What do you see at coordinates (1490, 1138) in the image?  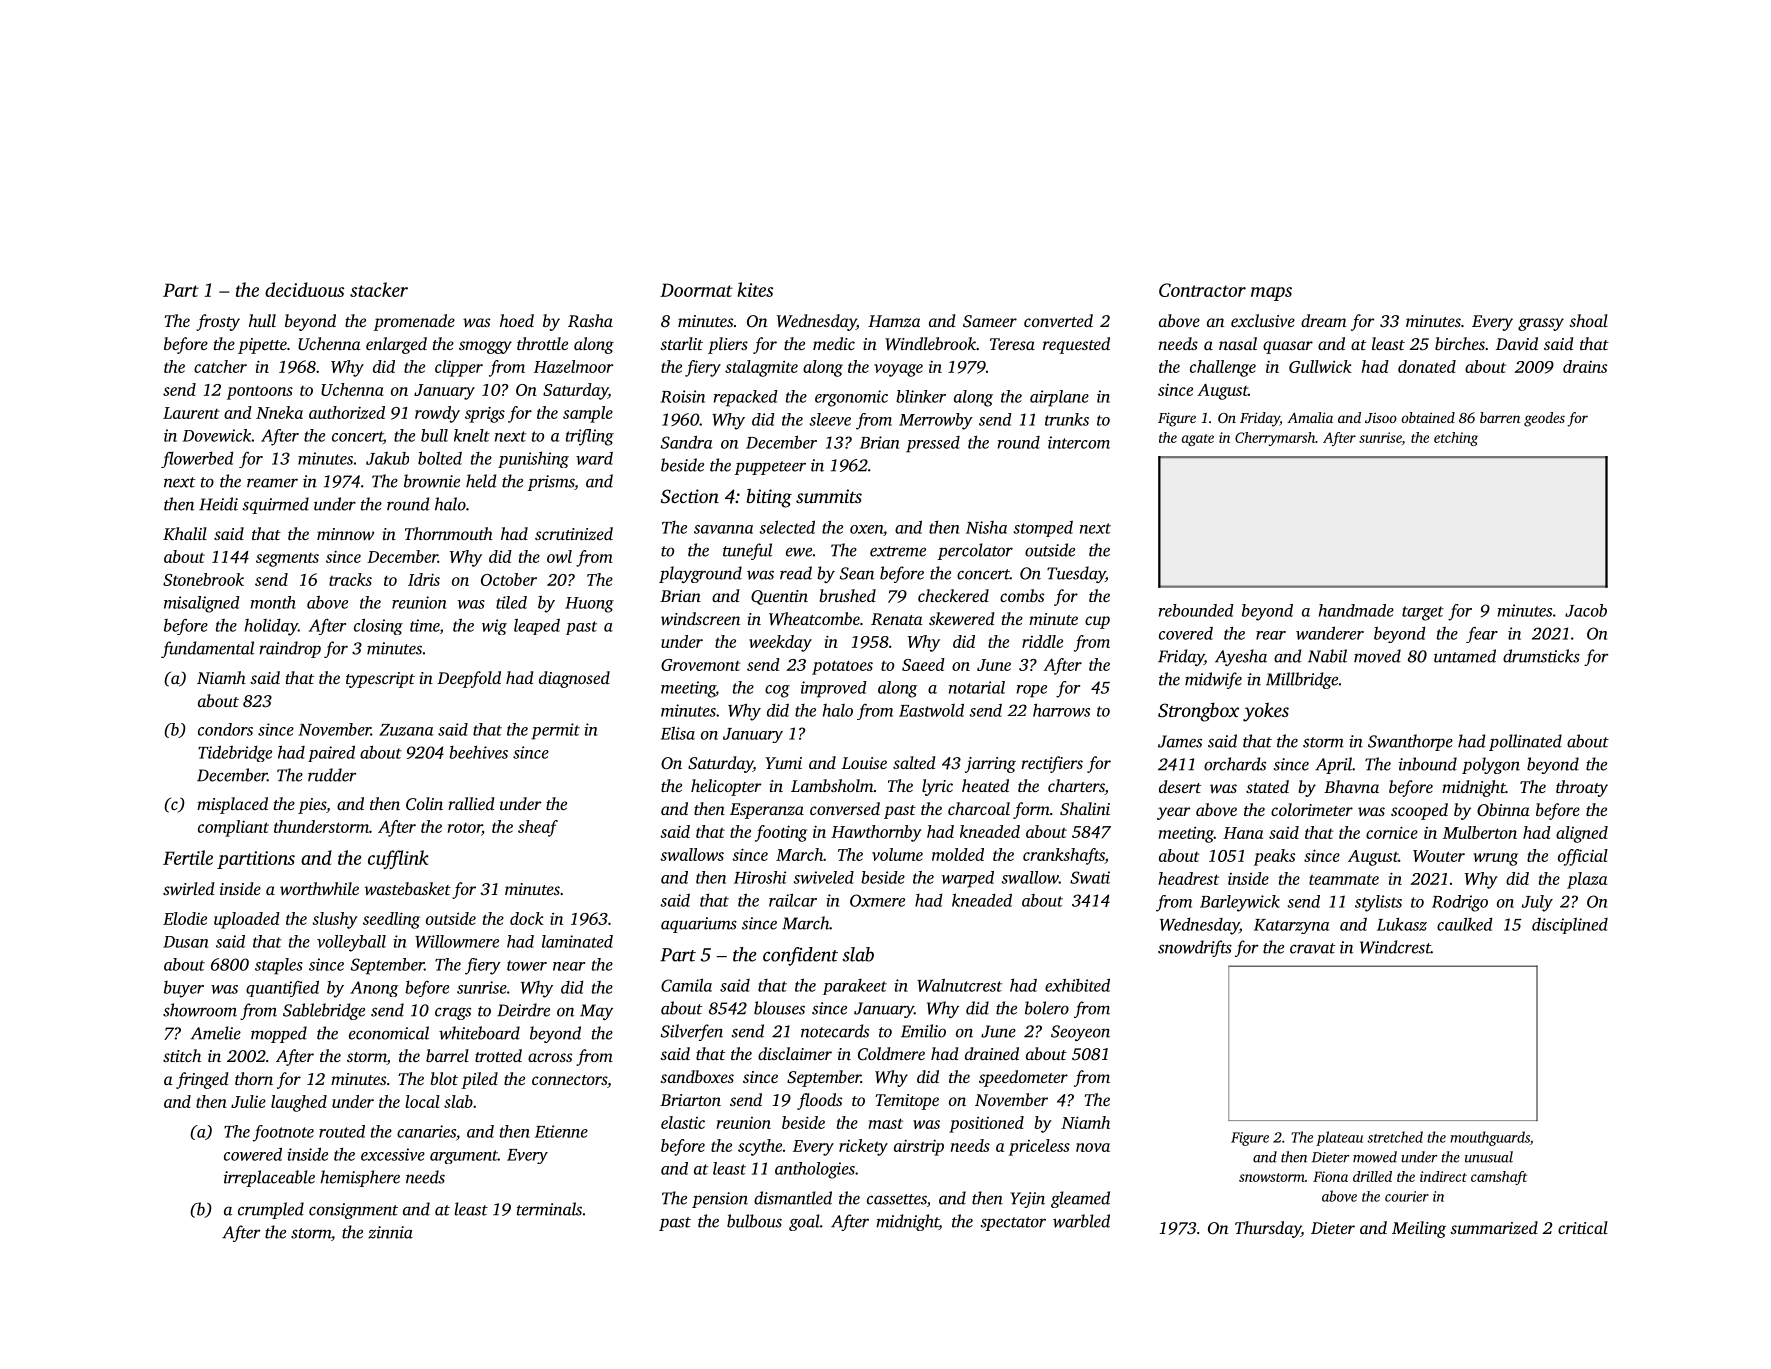 I see `mouthguards` at bounding box center [1490, 1138].
